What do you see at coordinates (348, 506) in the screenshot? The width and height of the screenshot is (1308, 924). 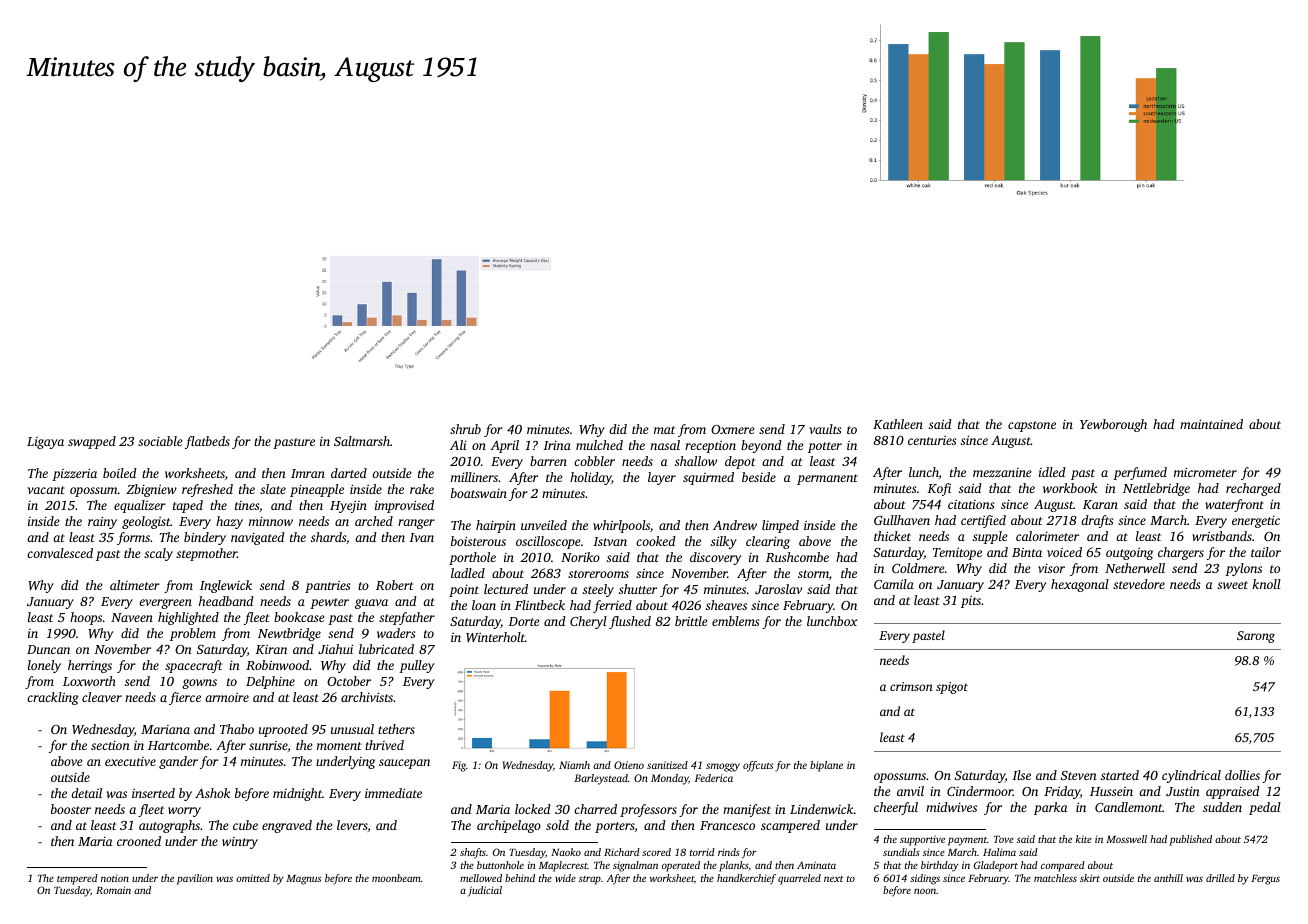 I see `Hyejin` at bounding box center [348, 506].
